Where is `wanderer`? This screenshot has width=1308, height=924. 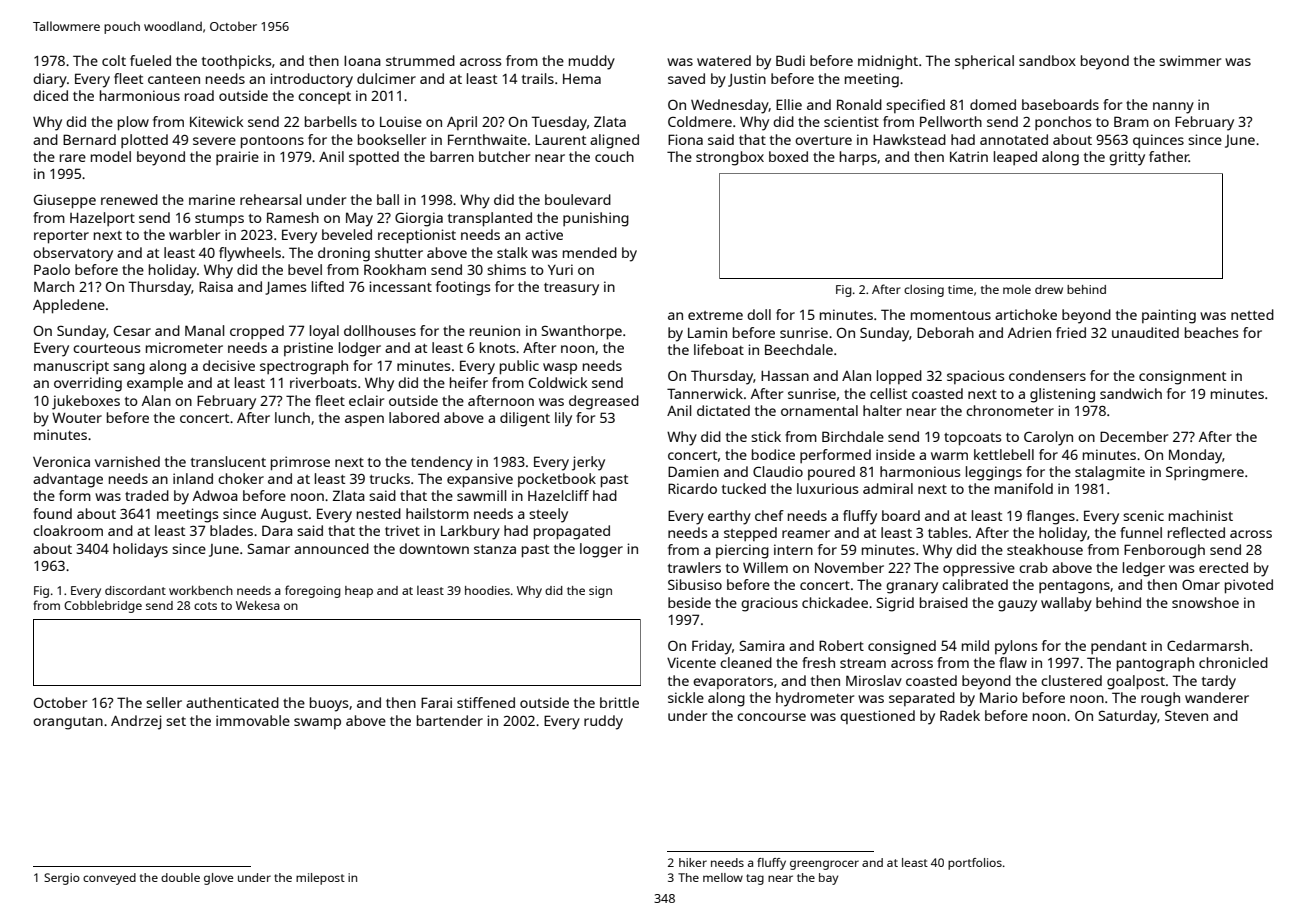
wanderer is located at coordinates (1217, 697).
